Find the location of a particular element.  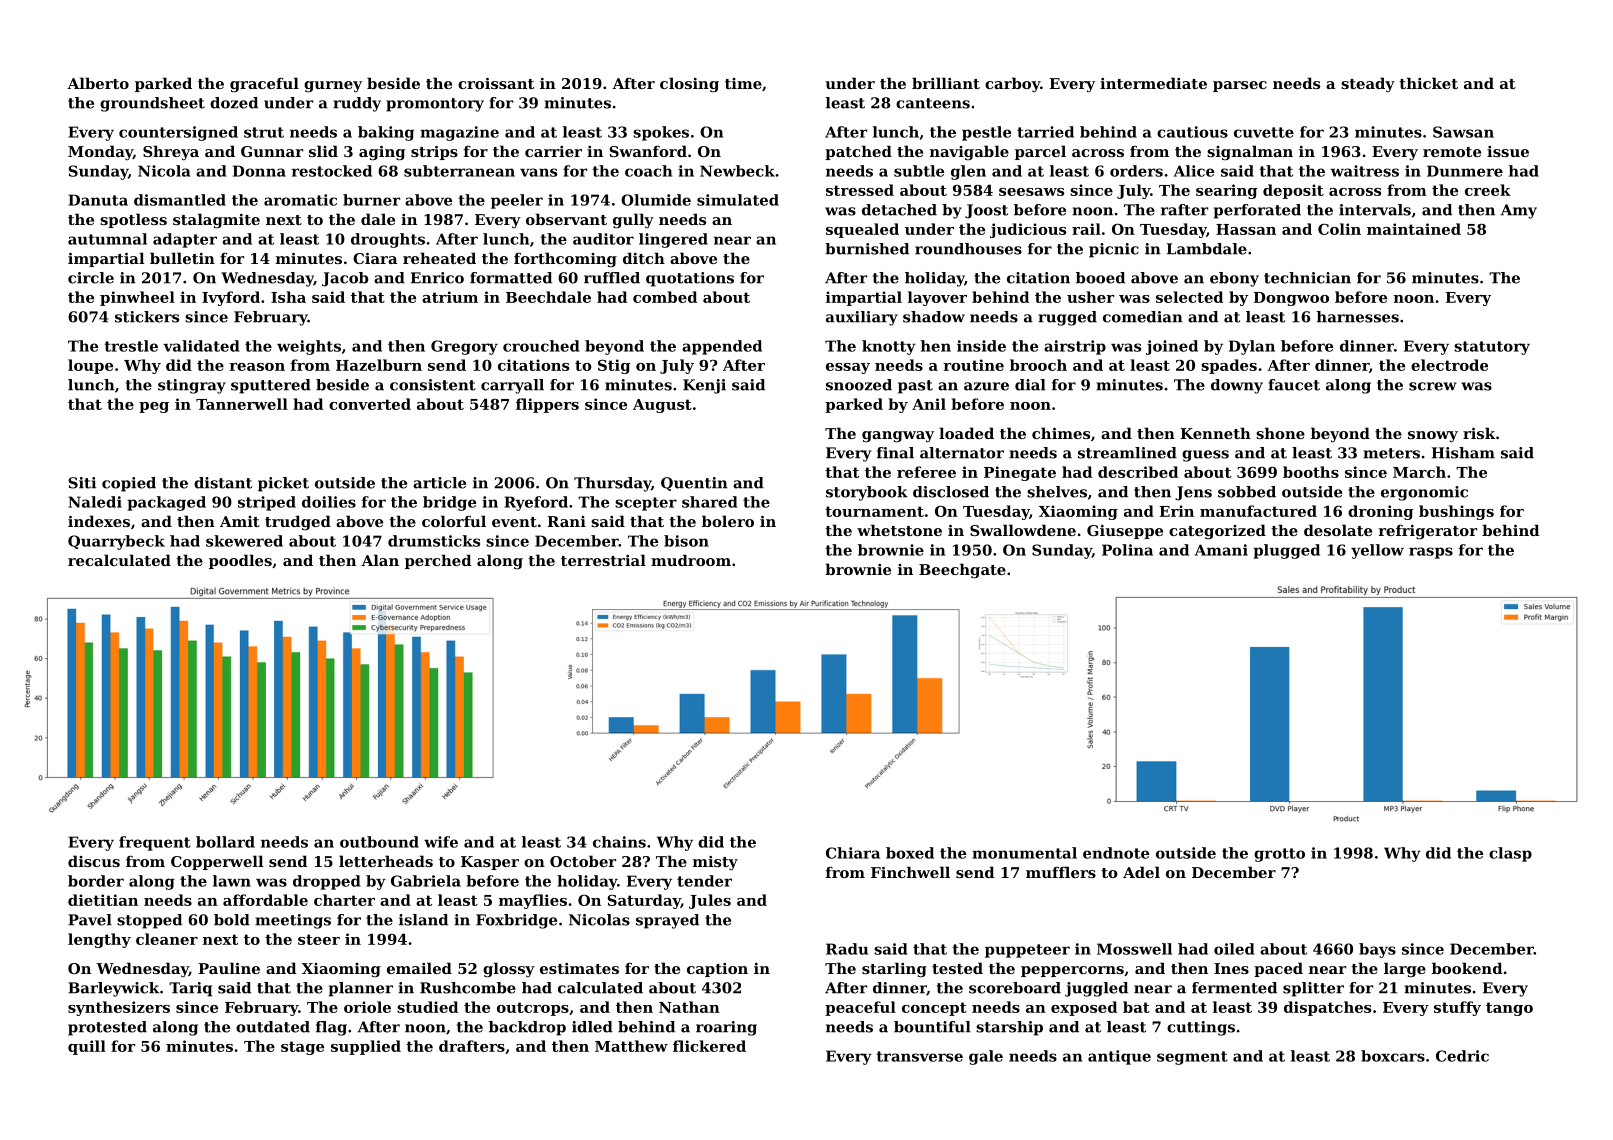

Beechgate is located at coordinates (962, 571).
